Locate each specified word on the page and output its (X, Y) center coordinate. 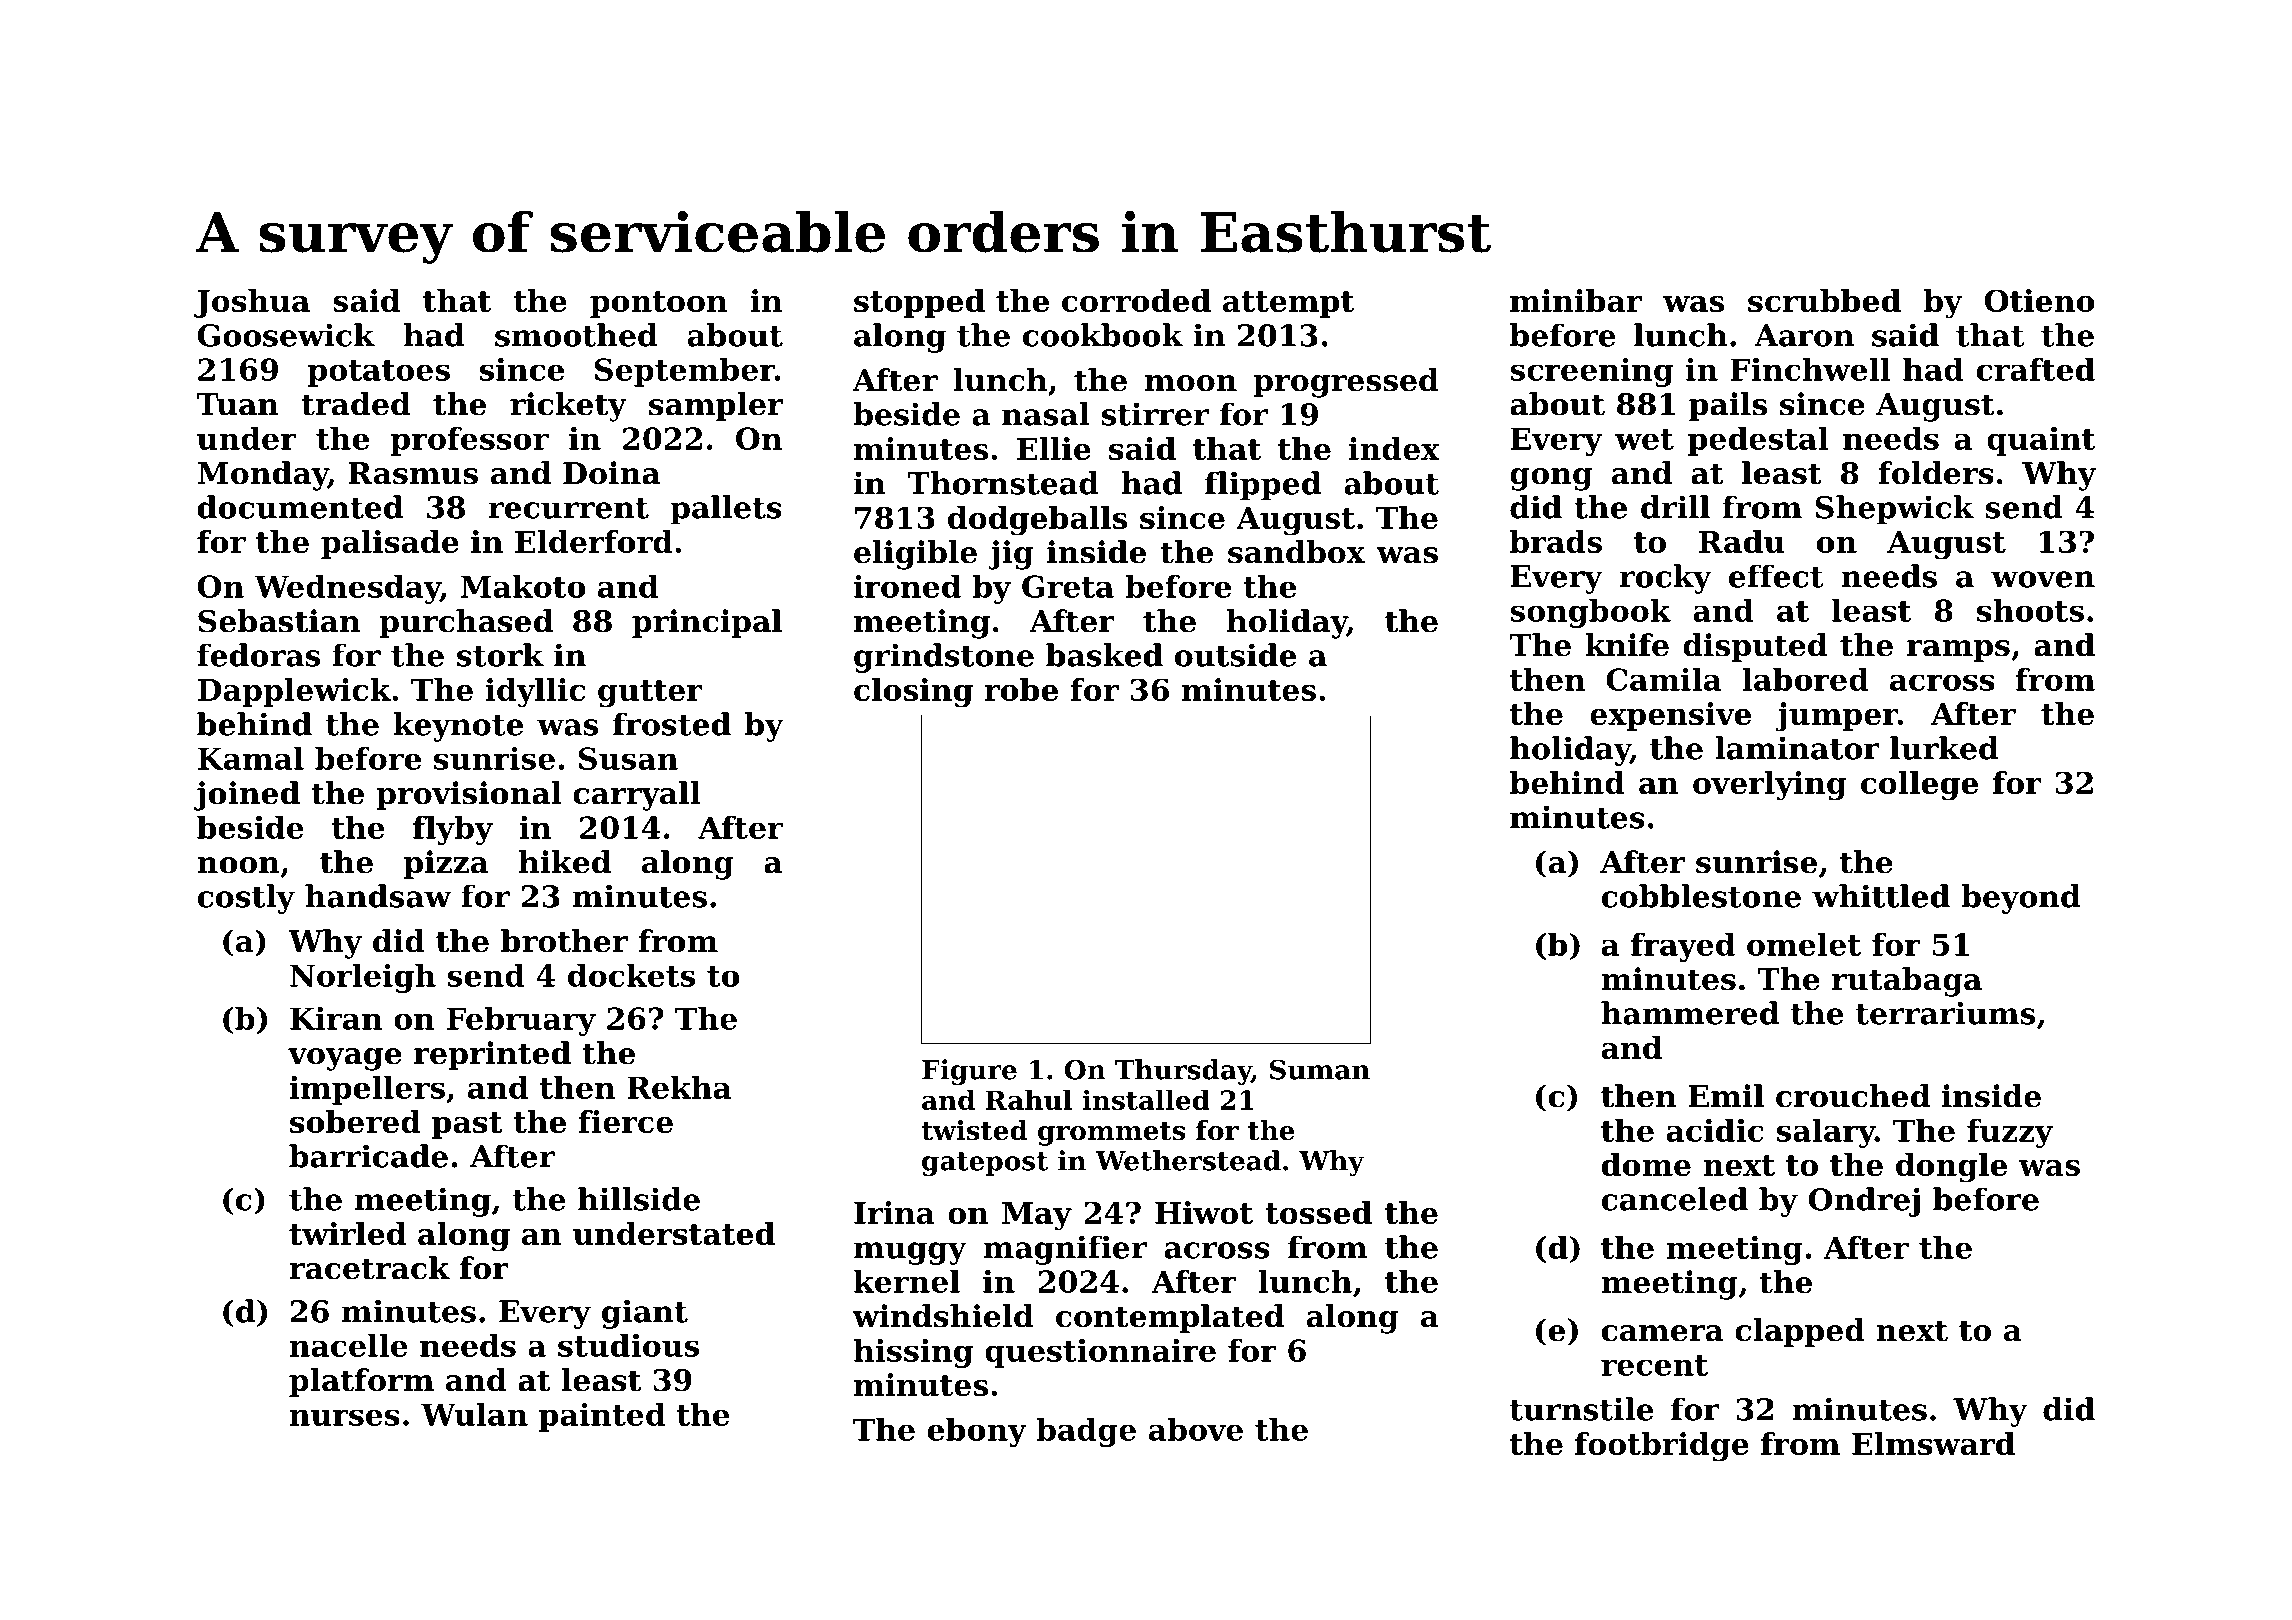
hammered (1690, 1013)
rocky (1665, 579)
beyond (2020, 899)
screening (1591, 372)
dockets (631, 975)
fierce (626, 1121)
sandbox (1296, 552)
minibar (1576, 300)
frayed (1683, 947)
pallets (726, 510)
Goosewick (286, 335)
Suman (1320, 1069)
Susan (628, 758)
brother (564, 941)
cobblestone (1701, 896)
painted (602, 1417)
